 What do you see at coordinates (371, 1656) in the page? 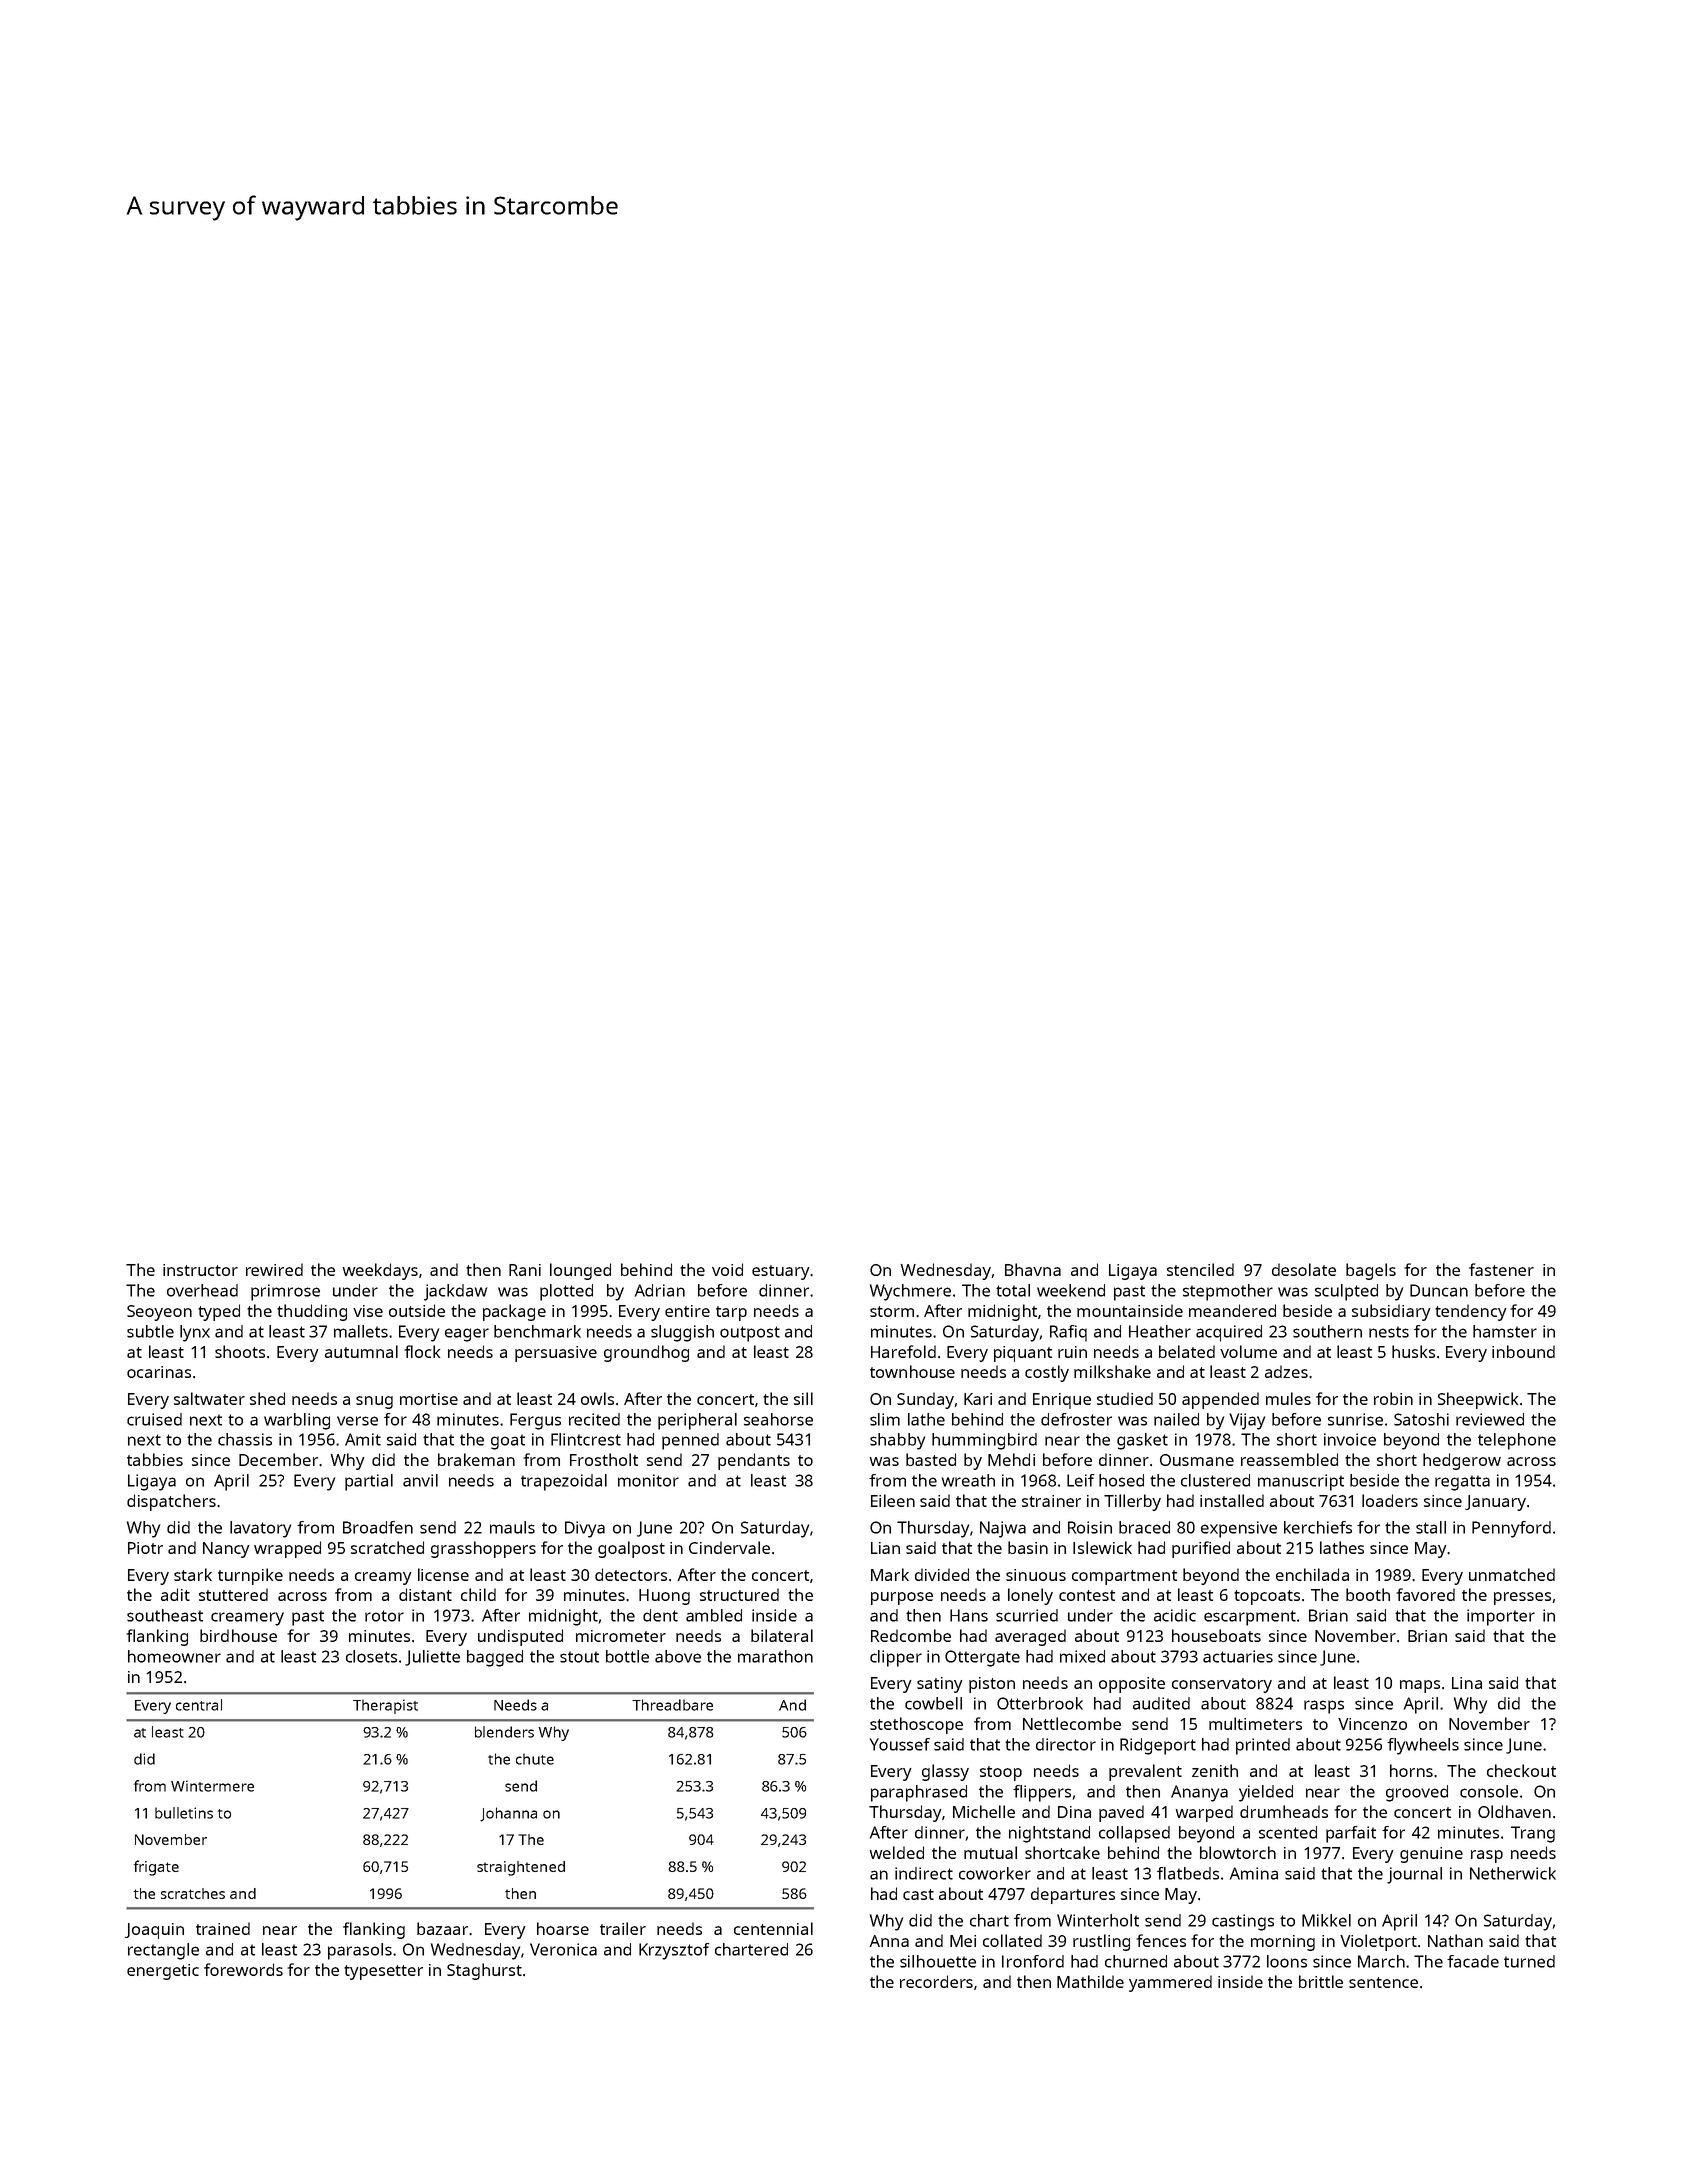
I see `closets` at bounding box center [371, 1656].
